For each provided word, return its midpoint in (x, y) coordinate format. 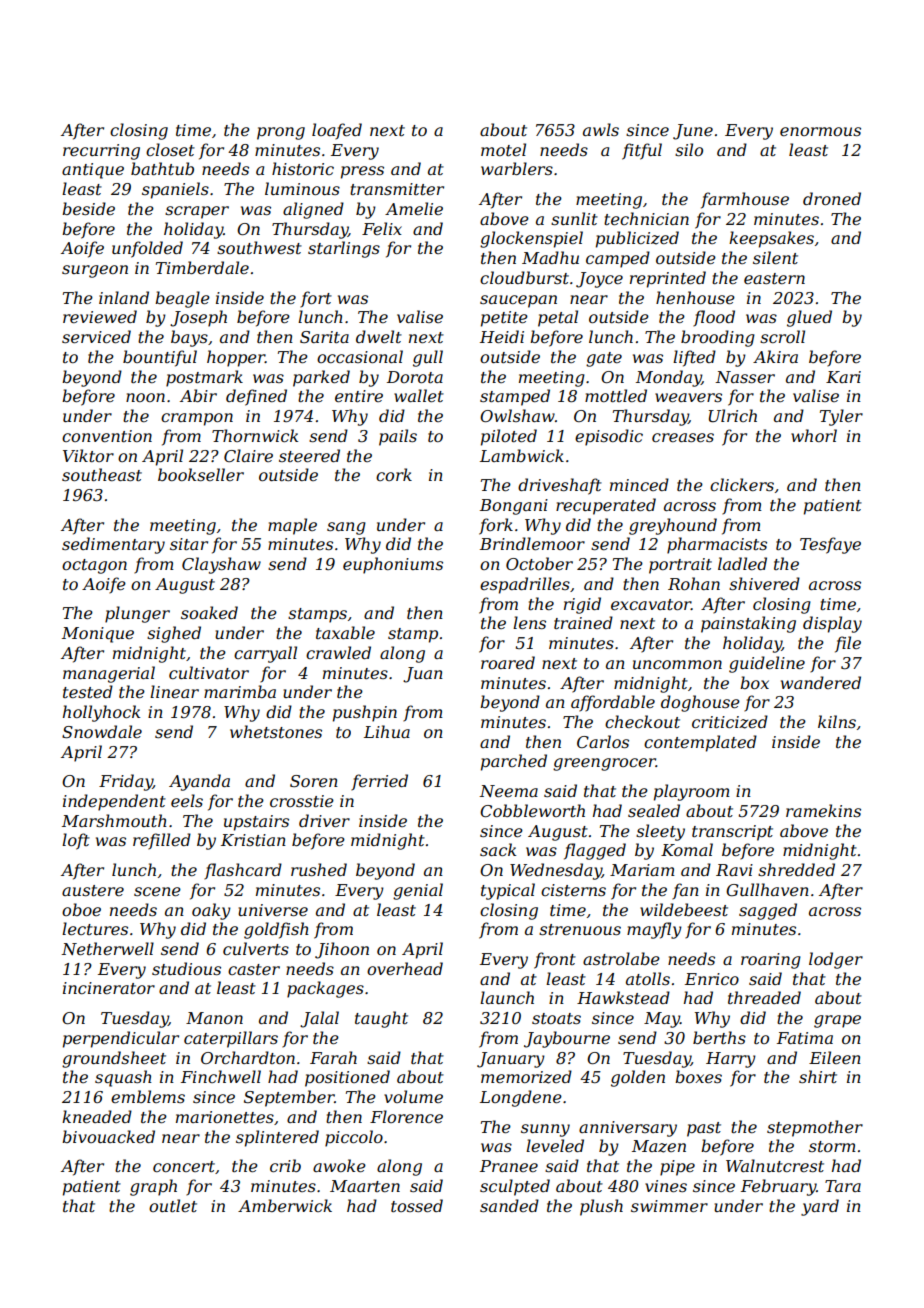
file (848, 644)
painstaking (748, 624)
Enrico (712, 979)
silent (775, 257)
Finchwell (221, 1076)
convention (107, 436)
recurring (101, 152)
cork (394, 474)
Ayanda (199, 782)
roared (508, 662)
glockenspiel (531, 239)
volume (413, 1096)
